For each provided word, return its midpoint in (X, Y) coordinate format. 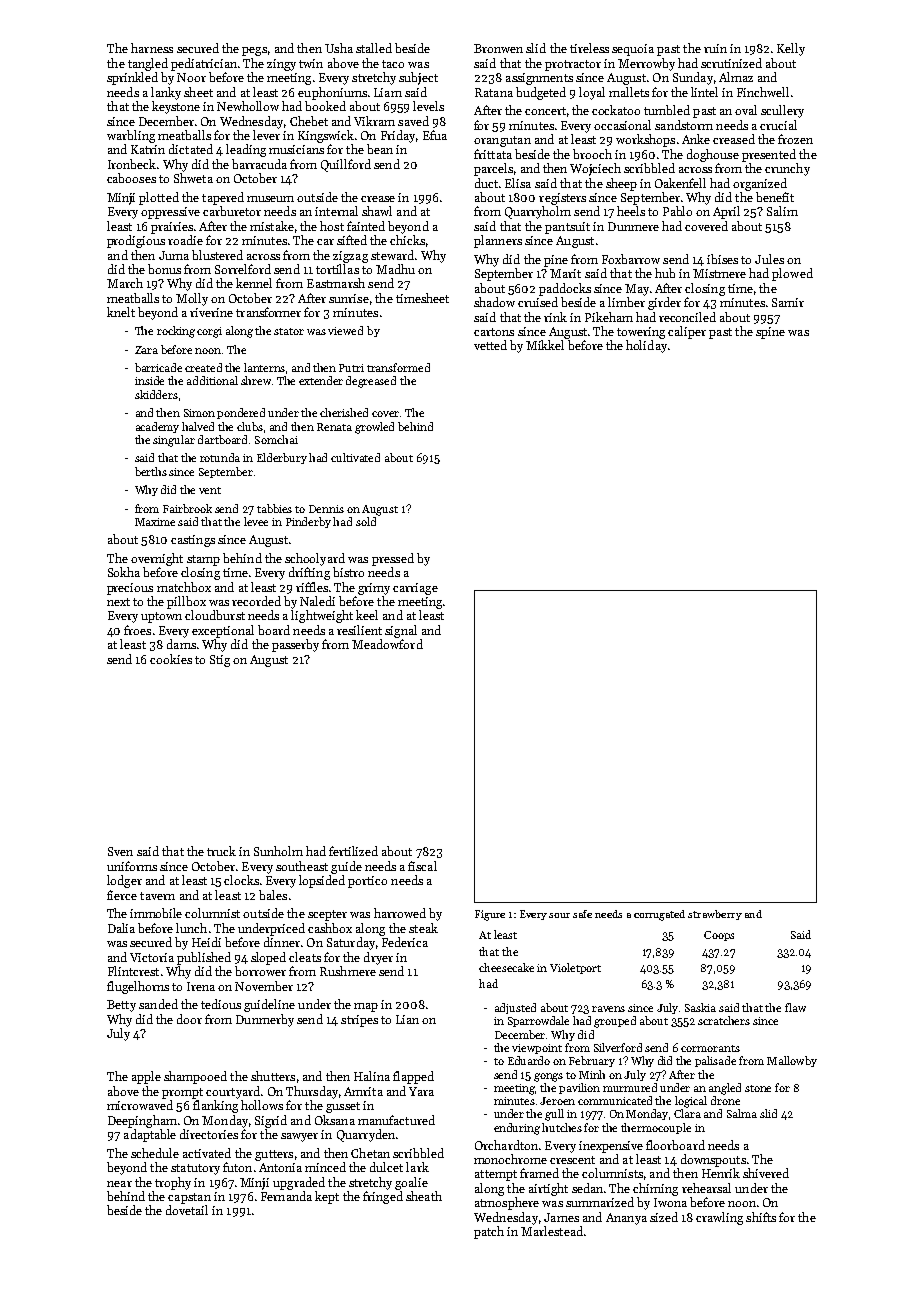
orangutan (502, 141)
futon (237, 1167)
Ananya (626, 1219)
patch (489, 1232)
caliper (687, 332)
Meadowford (387, 644)
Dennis (326, 509)
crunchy (787, 169)
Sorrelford (243, 269)
